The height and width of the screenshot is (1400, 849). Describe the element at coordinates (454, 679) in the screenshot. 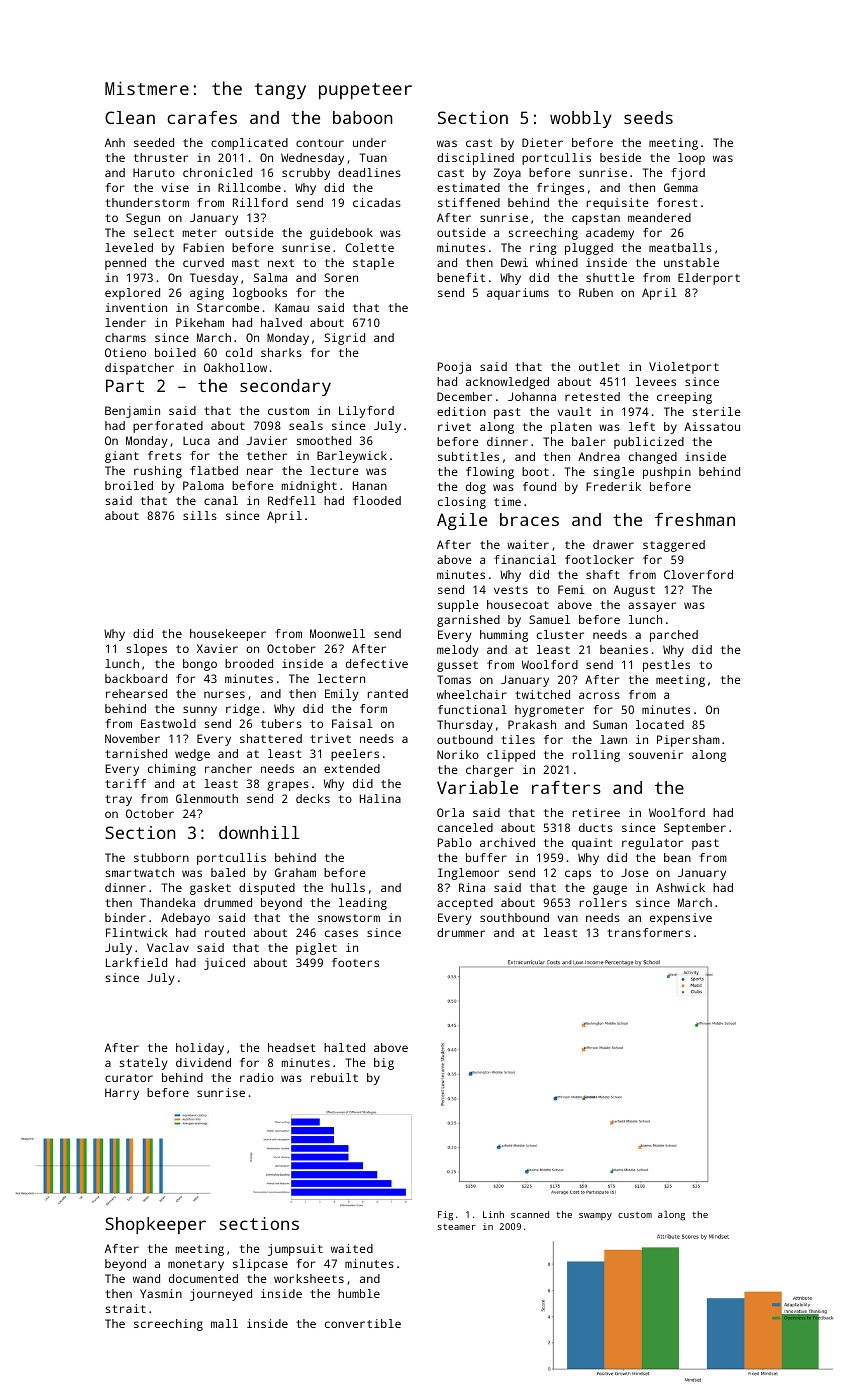

I see `Tomas` at that location.
